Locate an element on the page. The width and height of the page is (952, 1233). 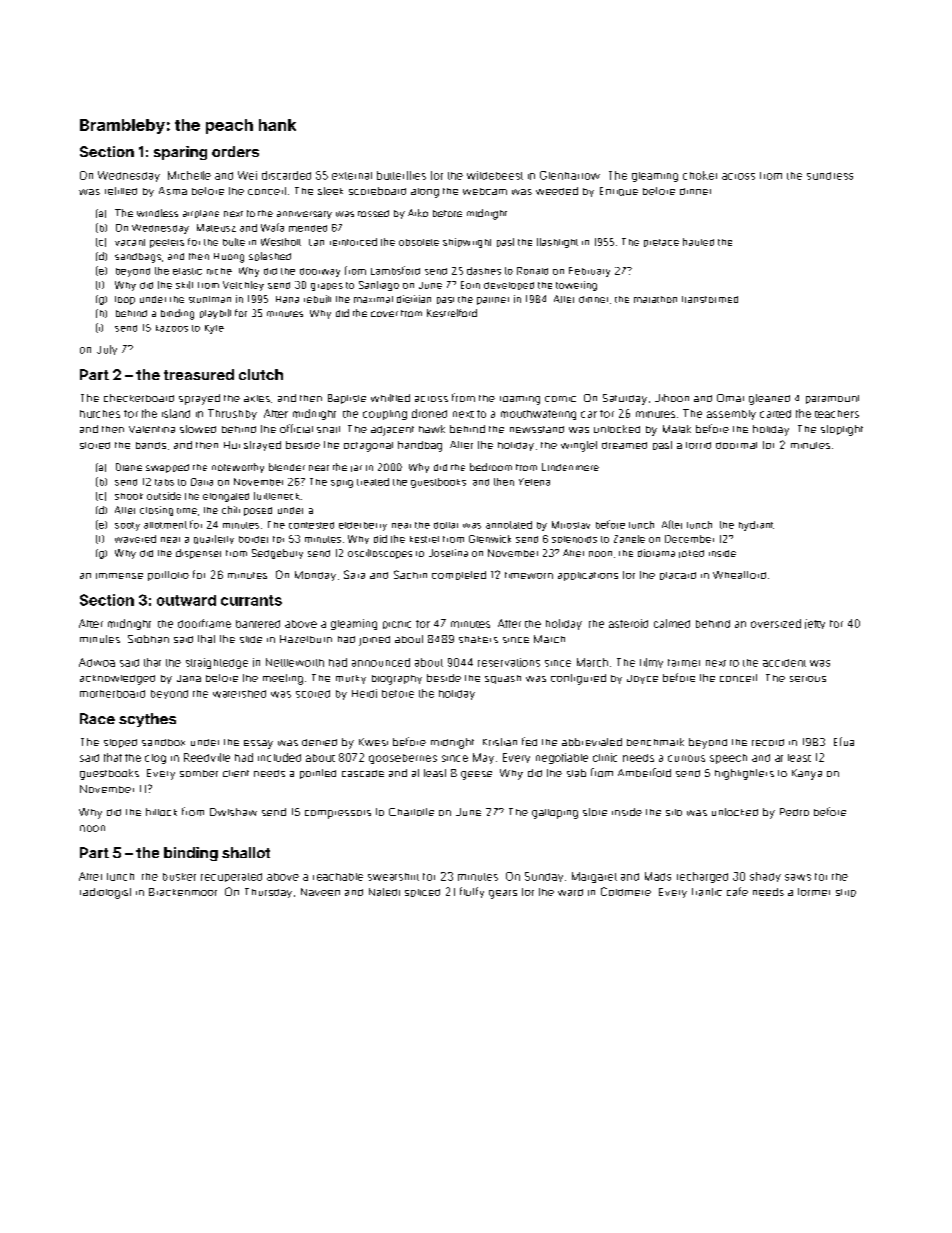
reachable is located at coordinates (338, 877).
